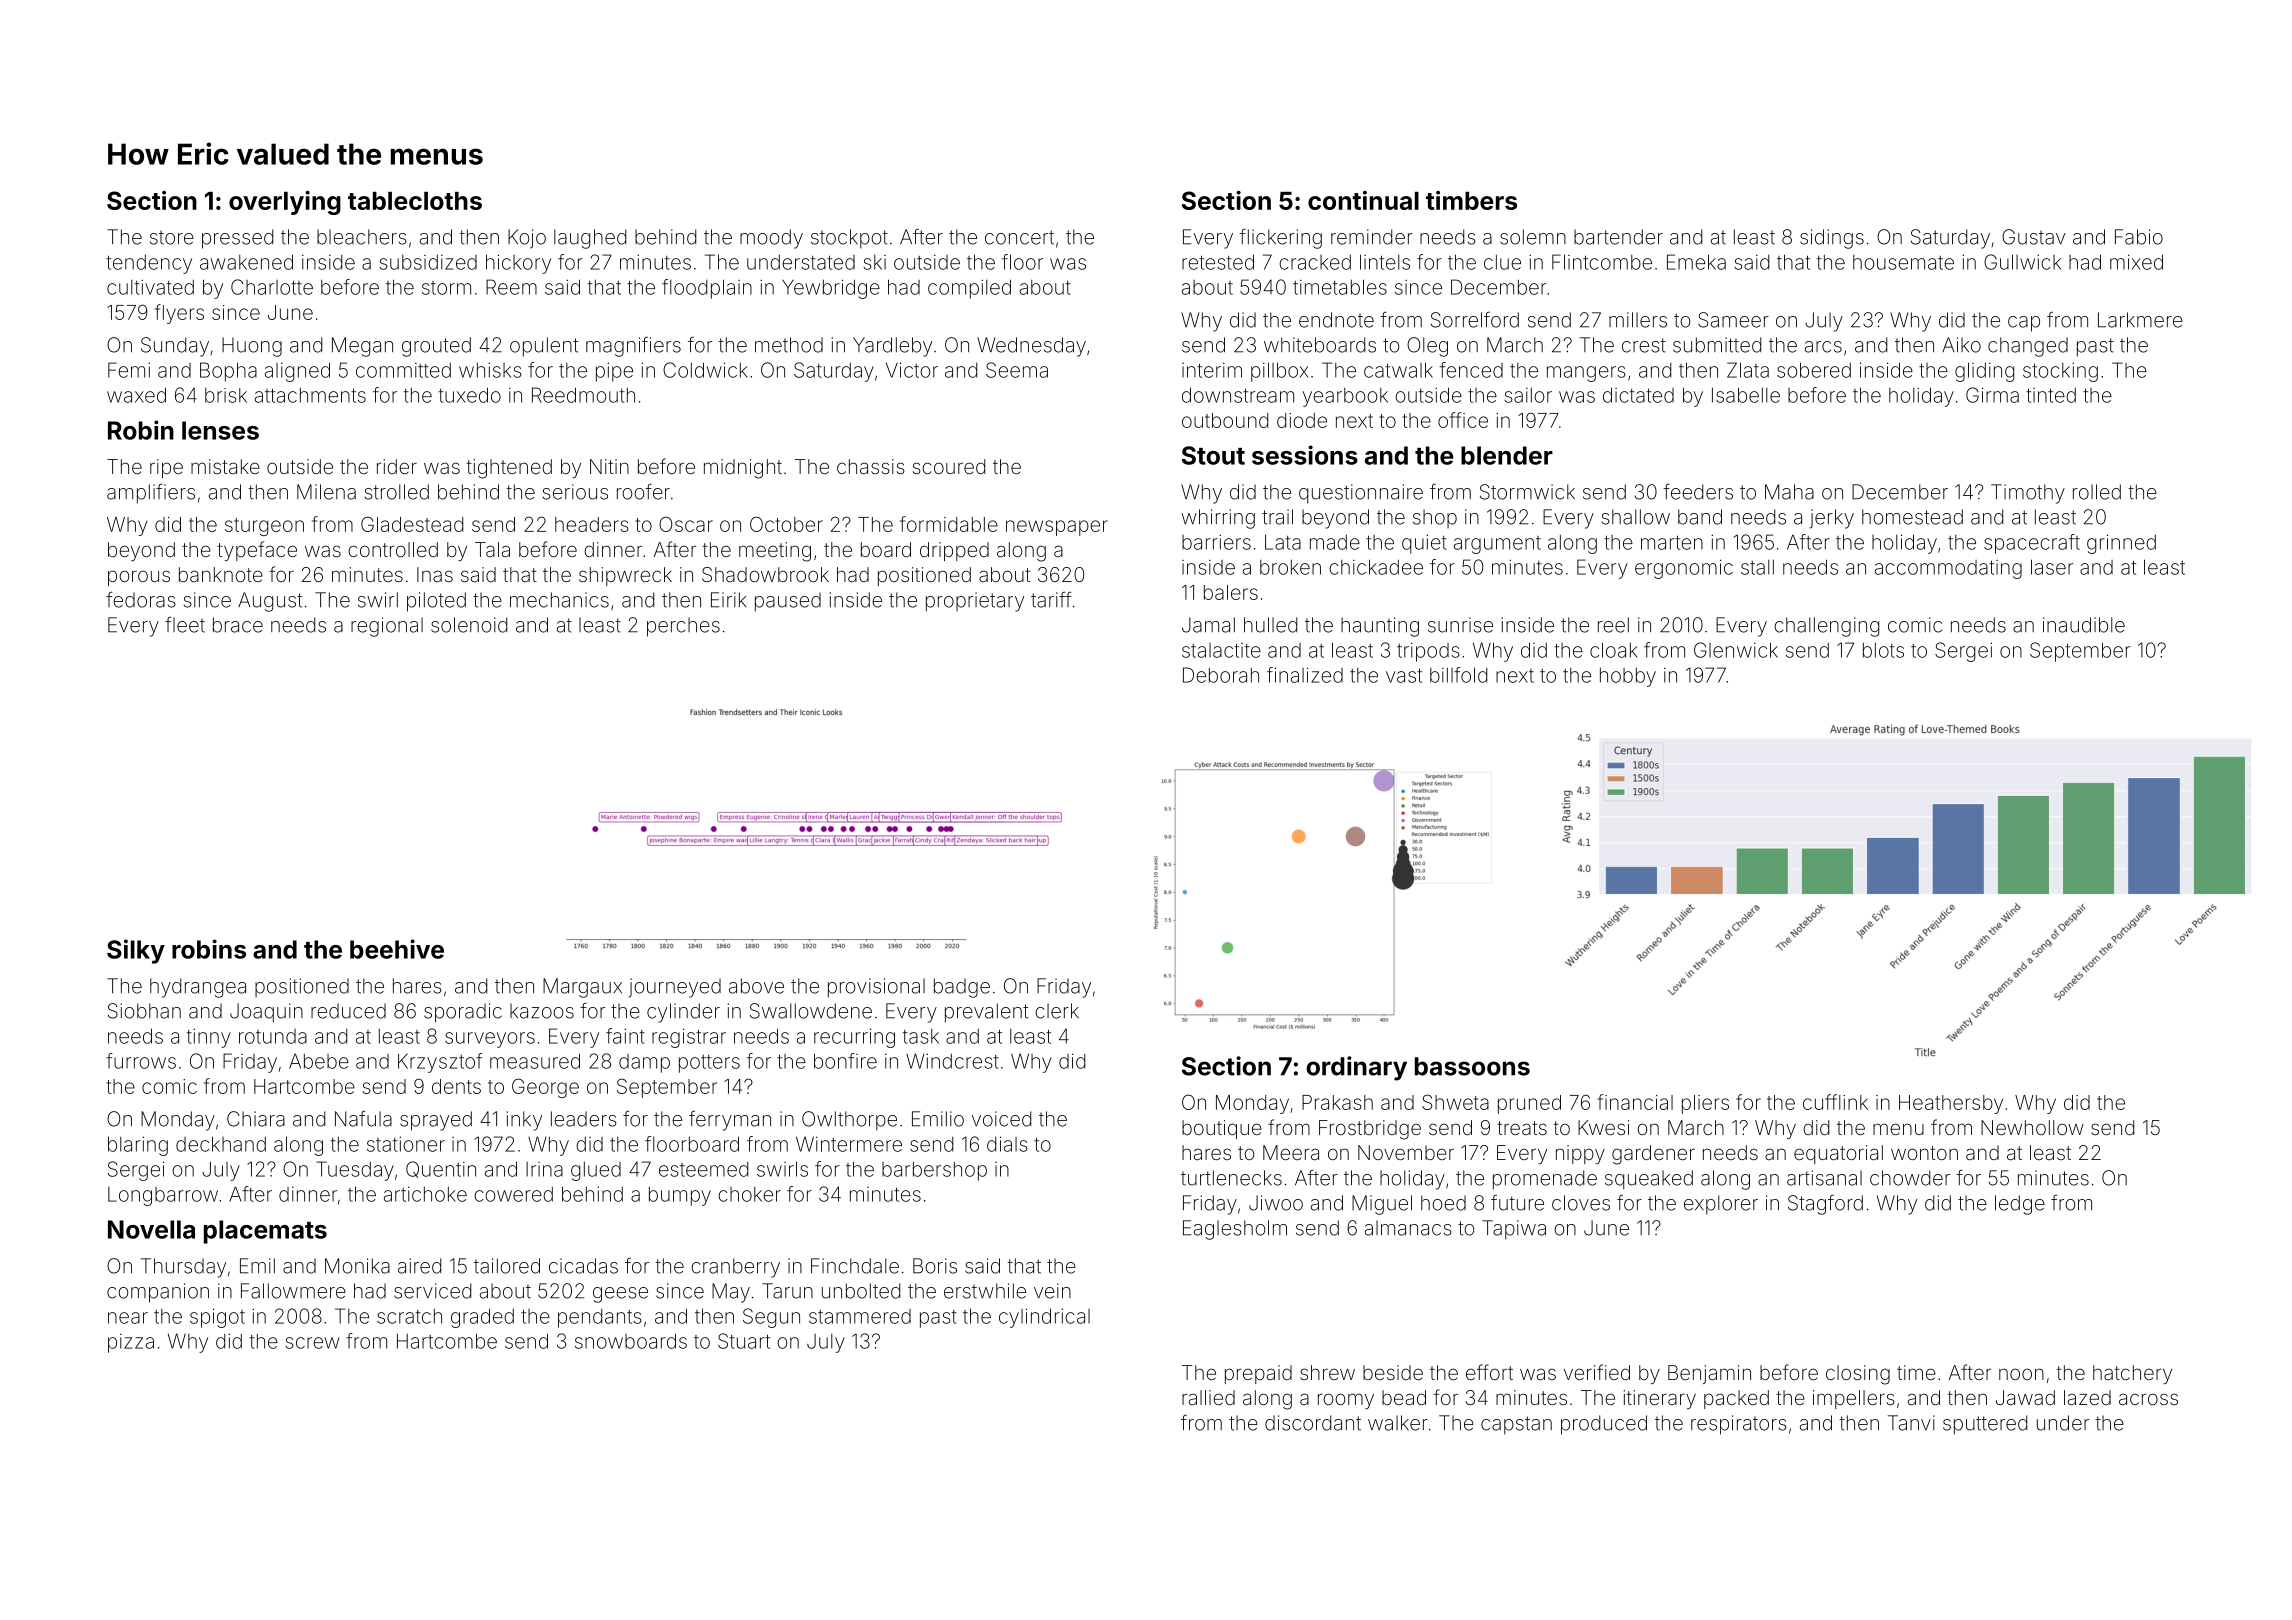 This screenshot has width=2292, height=1620. What do you see at coordinates (172, 237) in the screenshot?
I see `store` at bounding box center [172, 237].
